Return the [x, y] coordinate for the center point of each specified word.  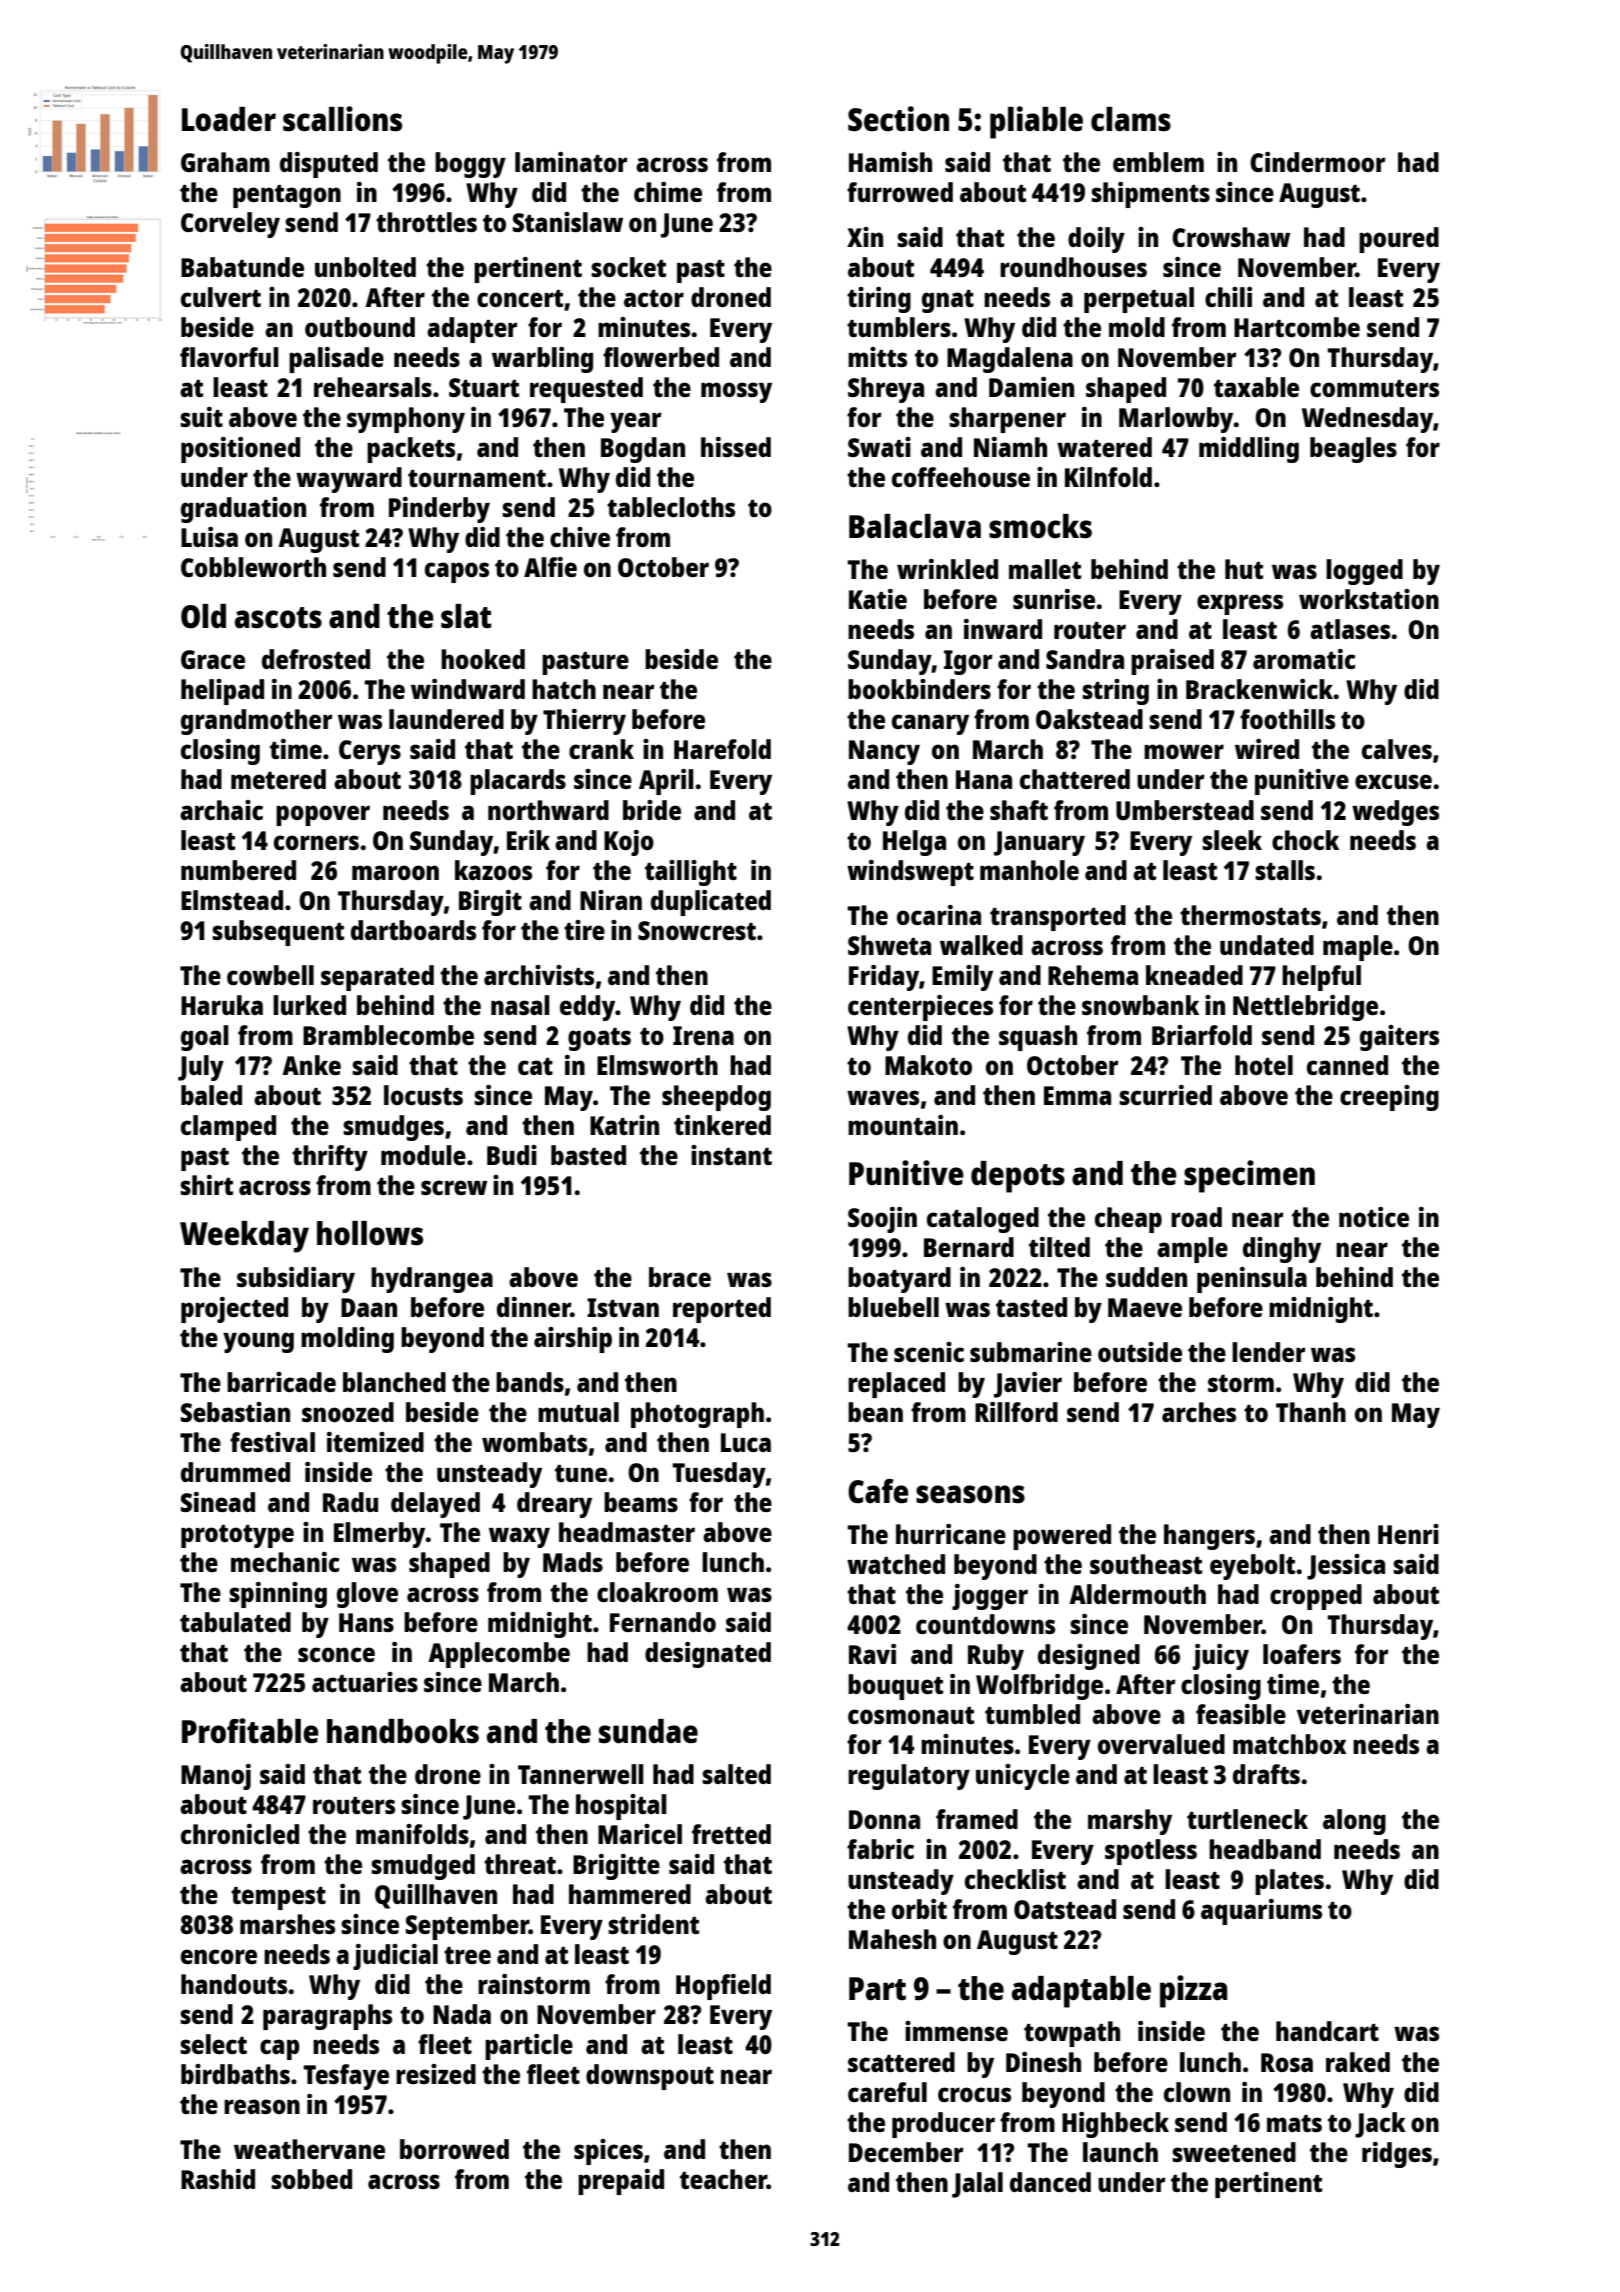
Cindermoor [1317, 162]
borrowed [454, 2149]
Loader [229, 119]
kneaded [1194, 975]
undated [1267, 945]
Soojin [882, 1220]
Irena [703, 1035]
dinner [534, 1307]
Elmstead [232, 900]
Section [898, 119]
